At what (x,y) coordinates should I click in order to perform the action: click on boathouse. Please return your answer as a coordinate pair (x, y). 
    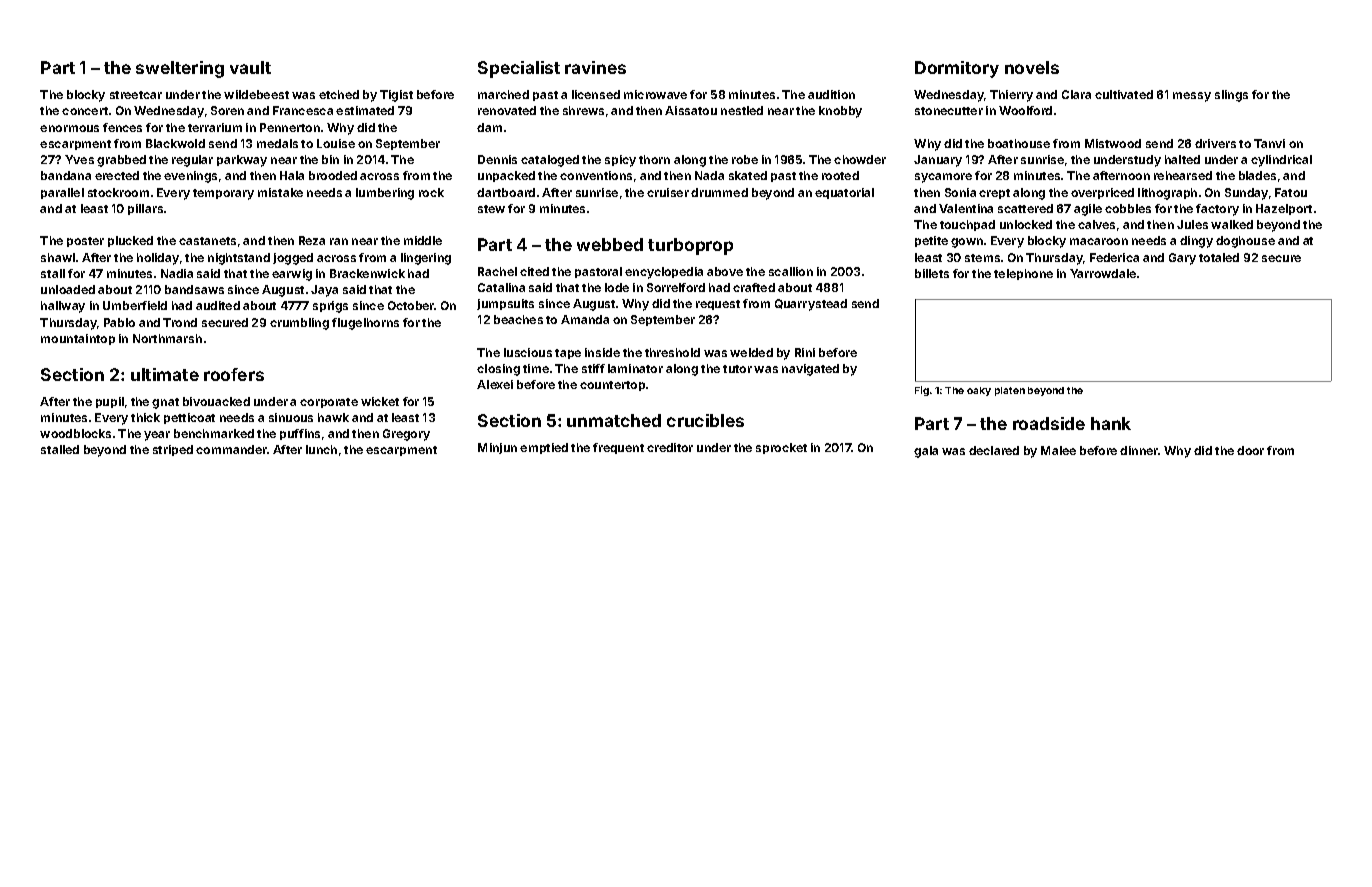
    Looking at the image, I should click on (1019, 143).
